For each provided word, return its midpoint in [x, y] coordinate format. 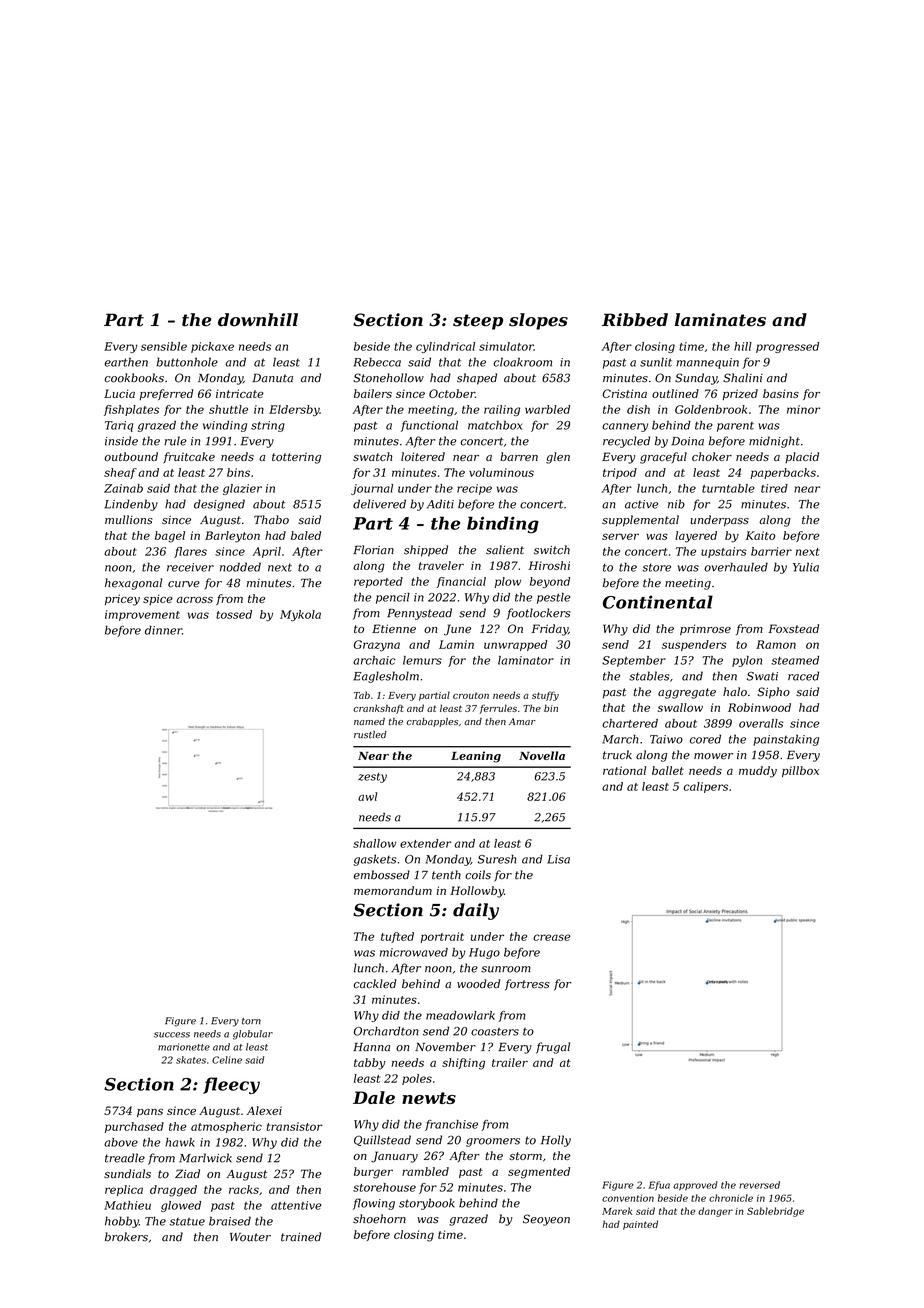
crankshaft [378, 709]
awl [367, 796]
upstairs [724, 552]
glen [558, 458]
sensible [164, 346]
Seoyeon [546, 1220]
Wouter [250, 1237]
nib [676, 504]
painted [640, 1225]
